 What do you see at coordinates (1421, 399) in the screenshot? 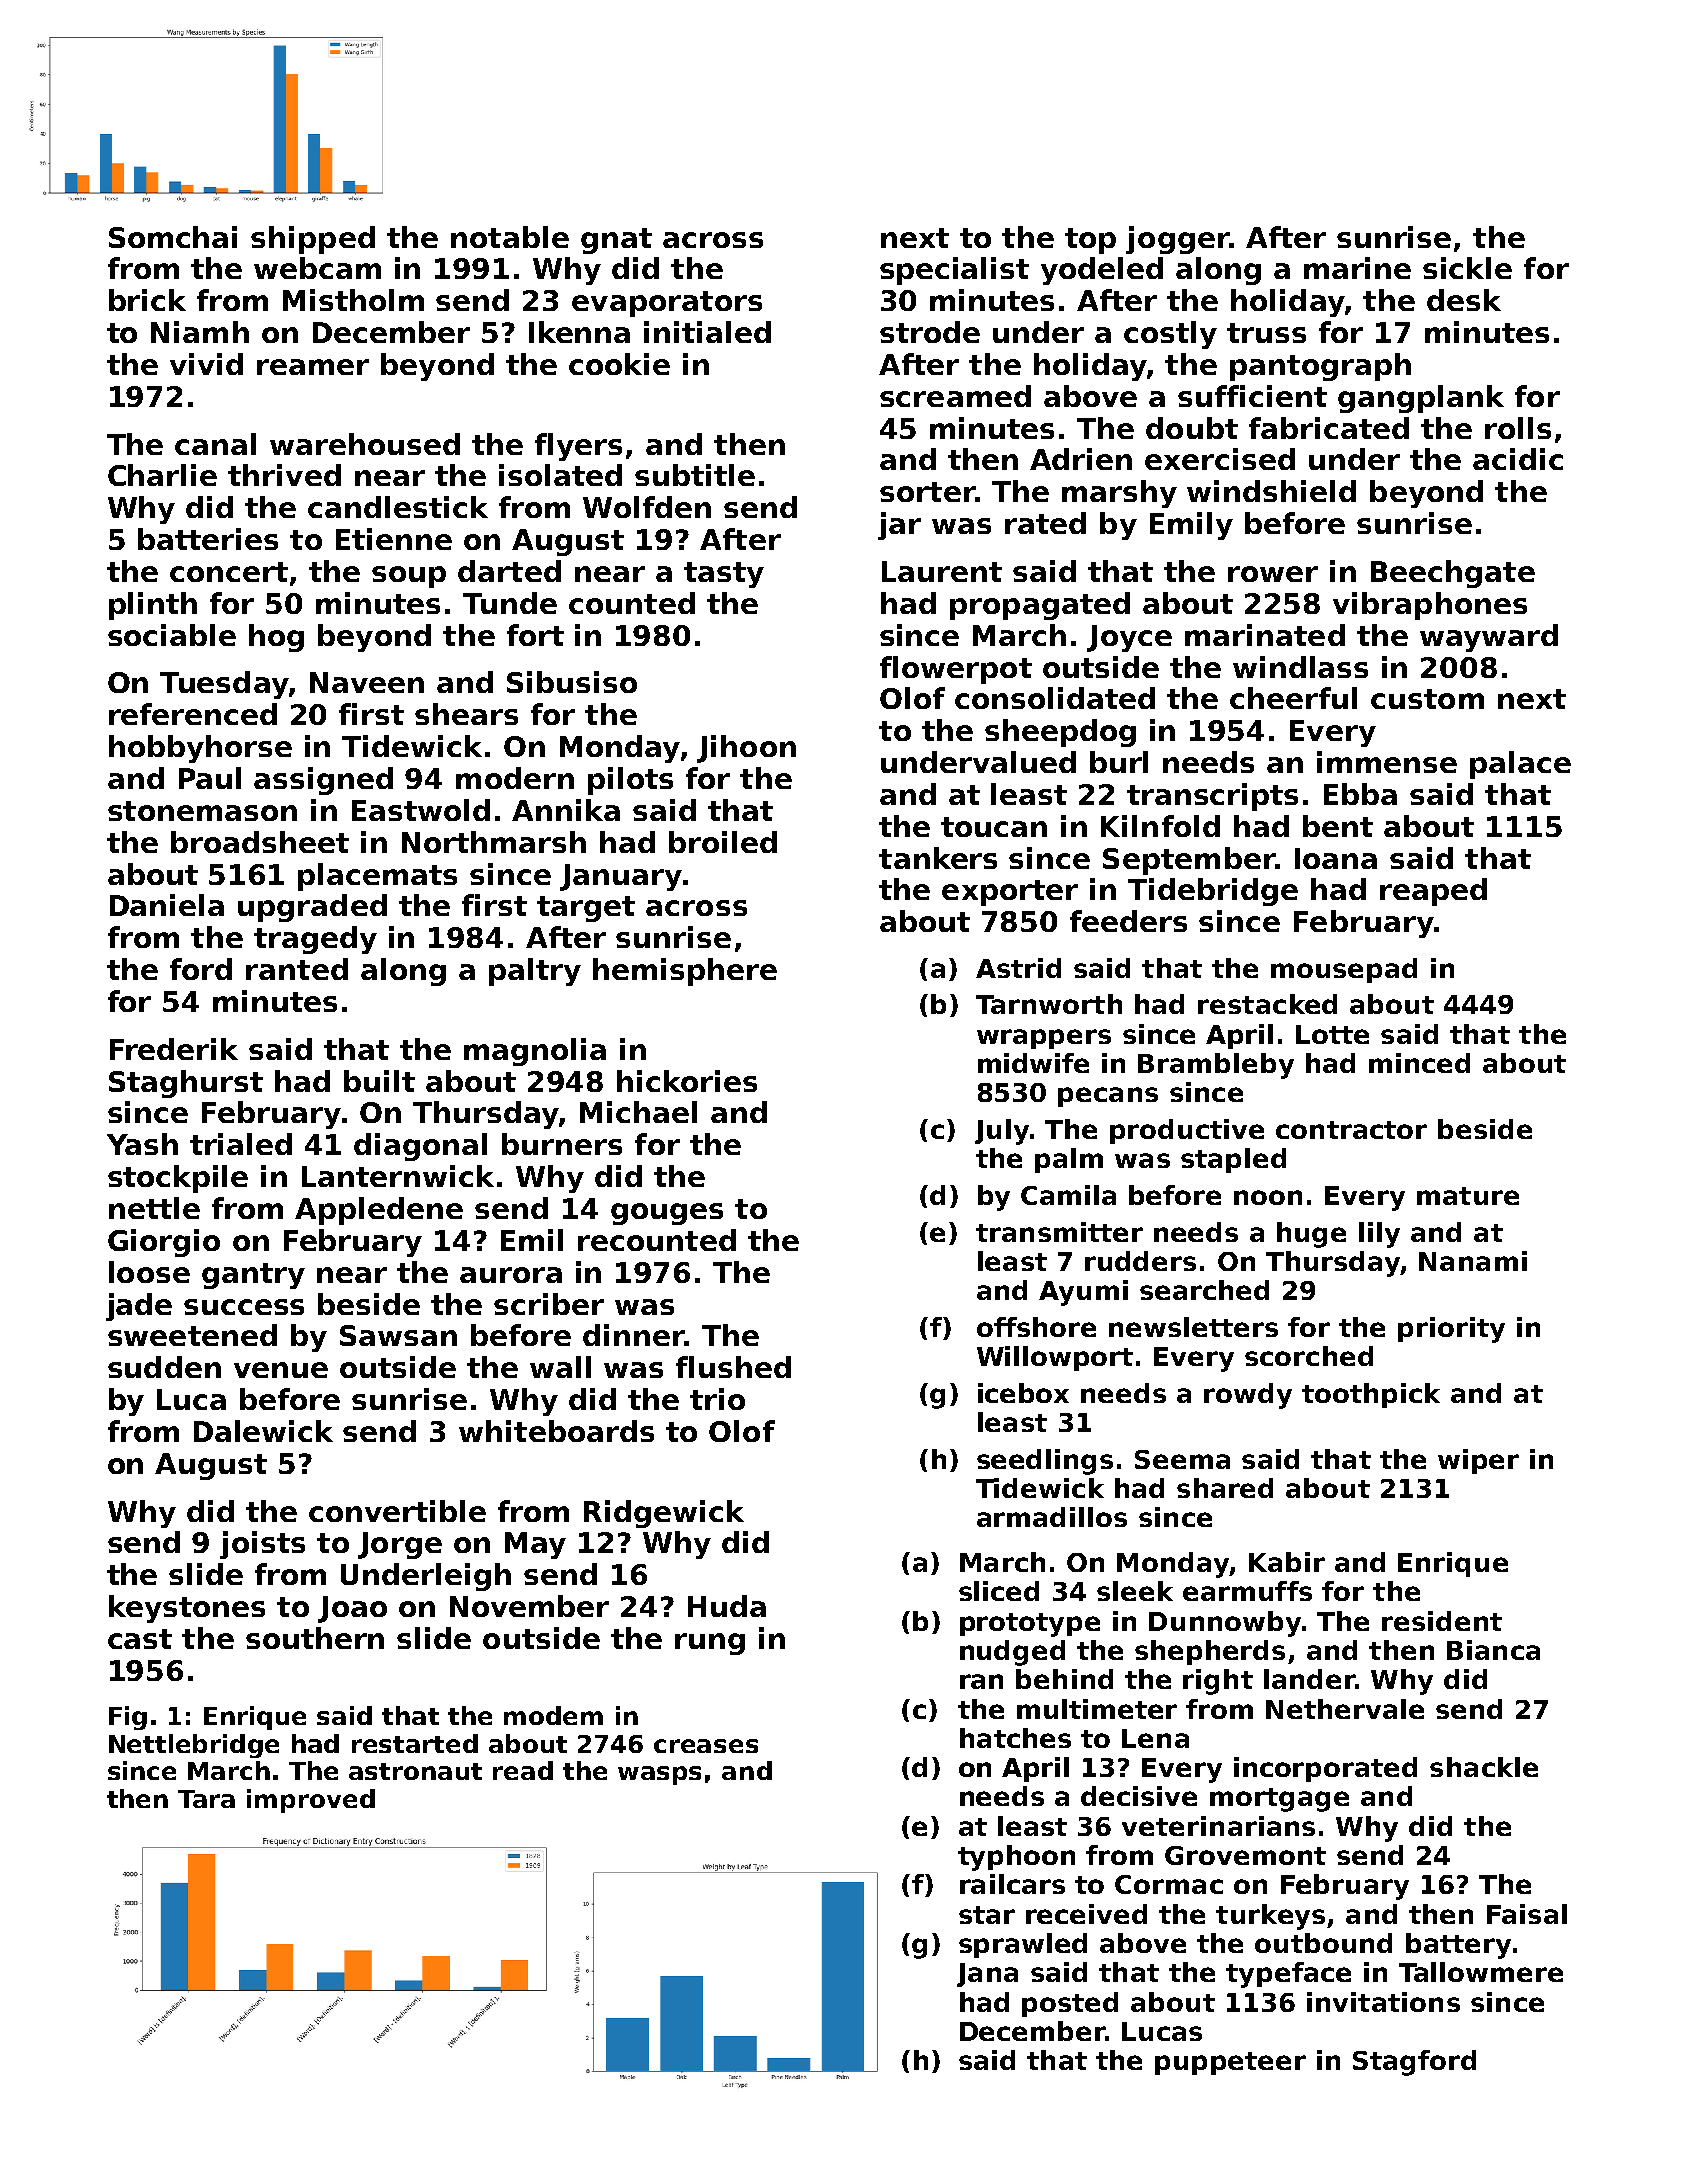
I see `gangplank` at bounding box center [1421, 399].
